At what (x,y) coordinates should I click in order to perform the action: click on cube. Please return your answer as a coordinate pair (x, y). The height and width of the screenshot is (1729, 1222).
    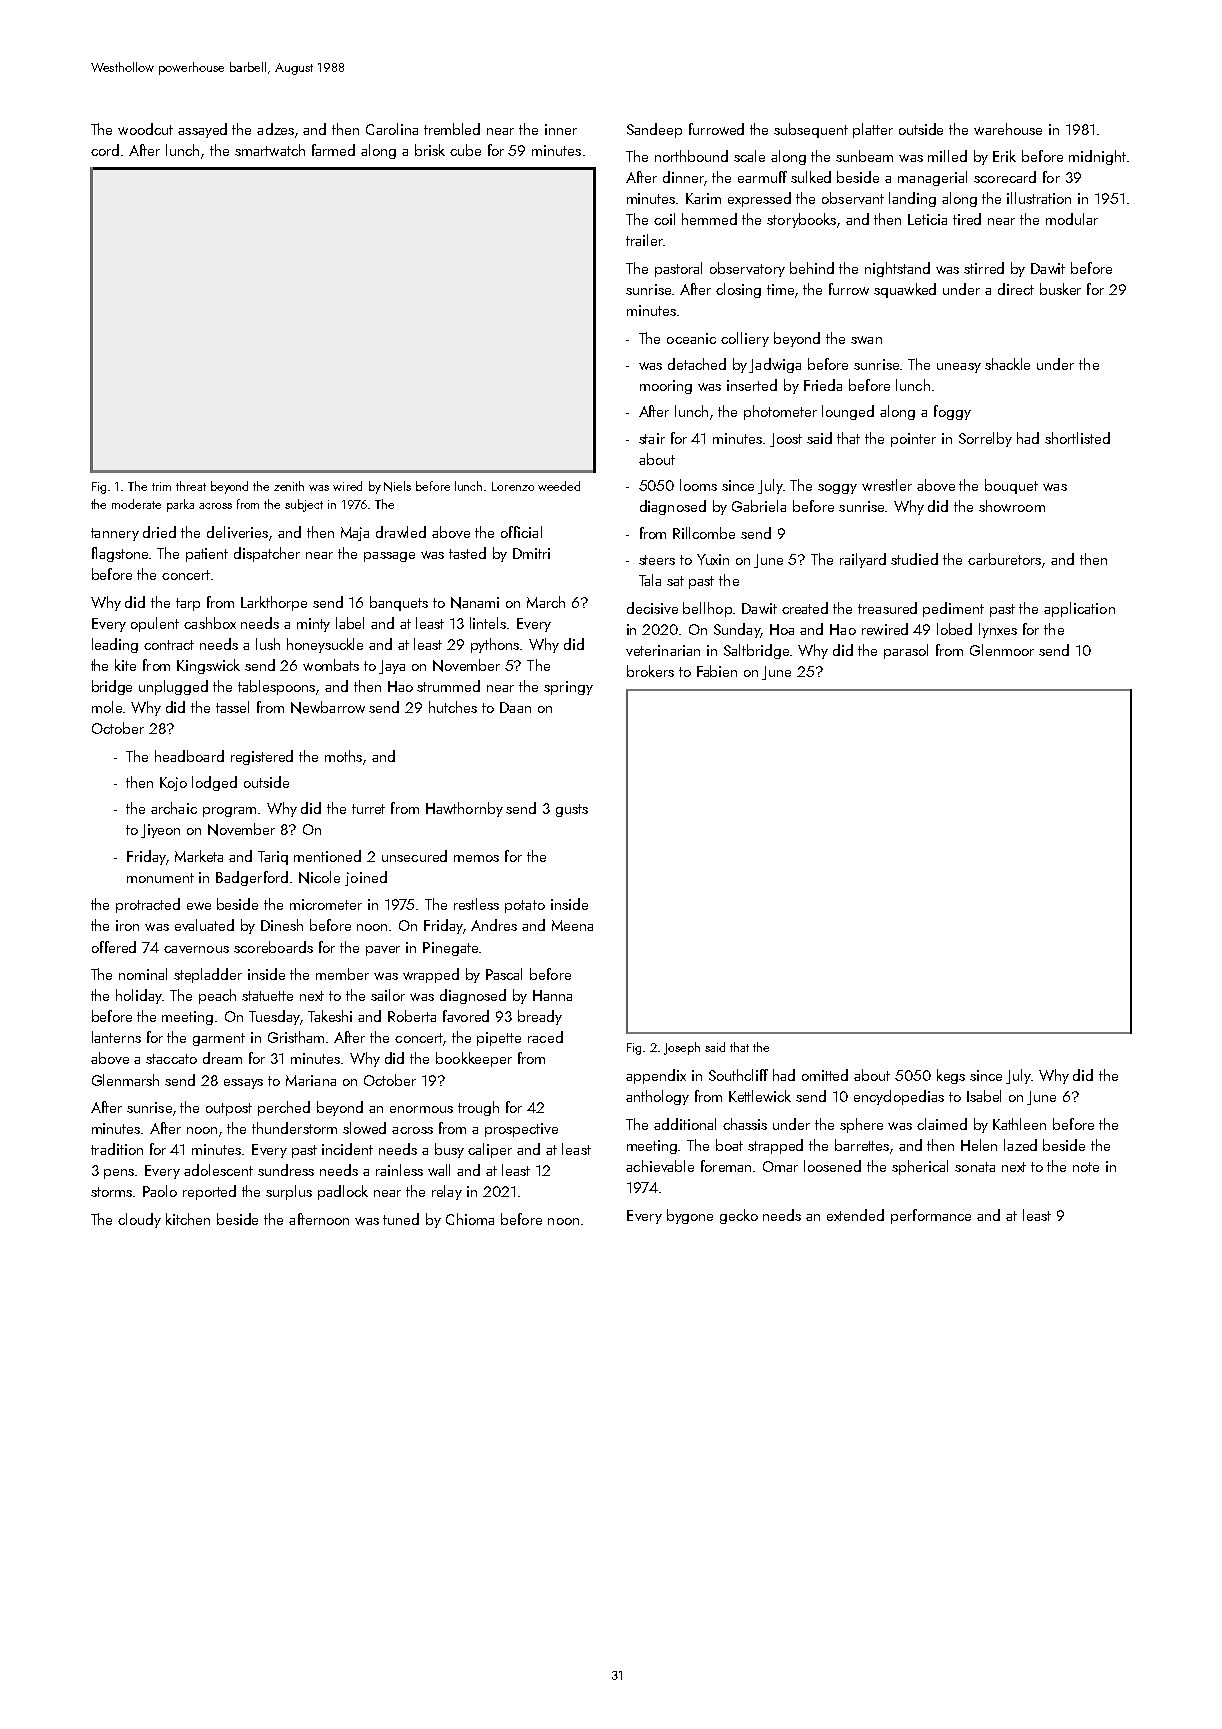
    Looking at the image, I should click on (465, 150).
